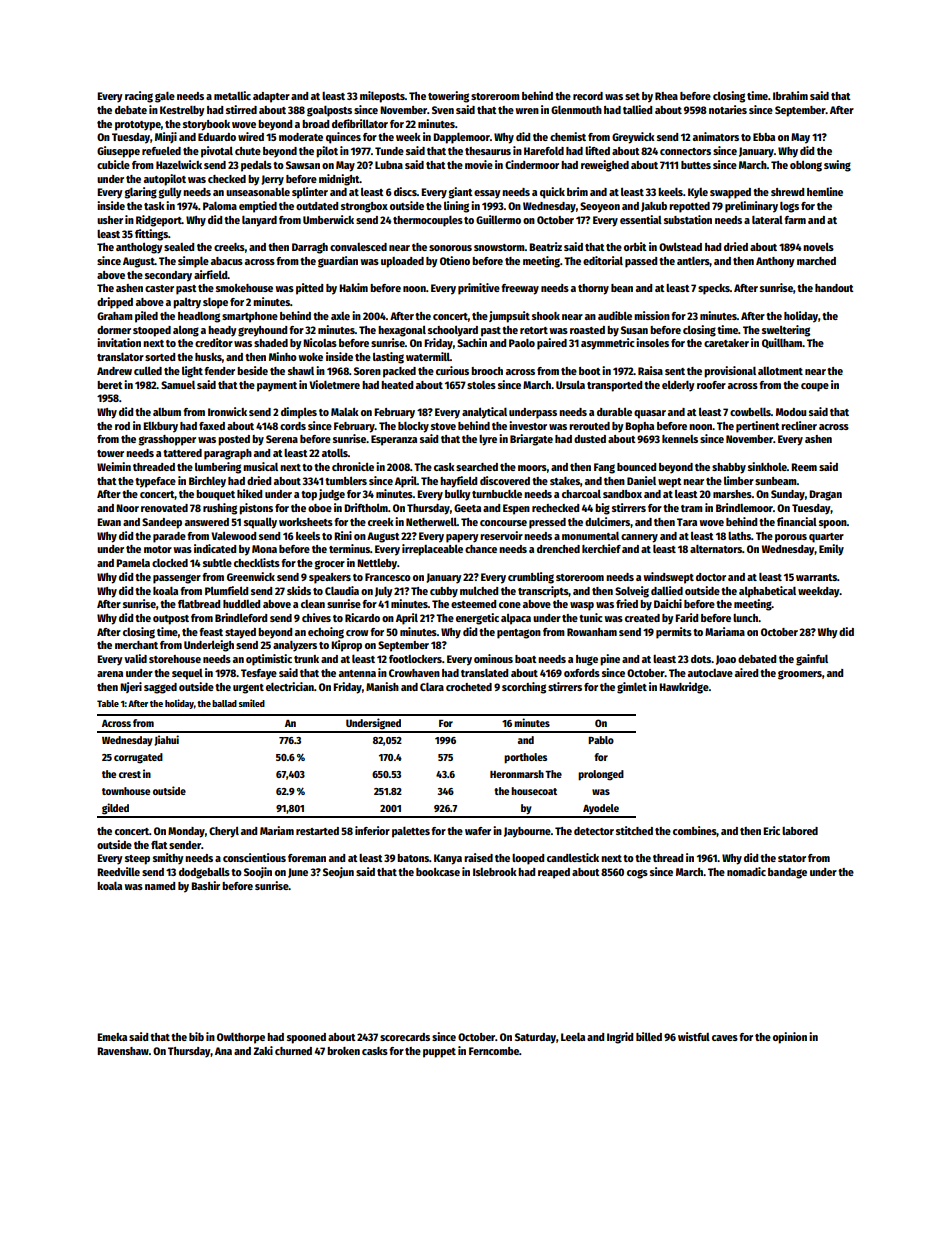 The width and height of the screenshot is (952, 1233). I want to click on Rhea, so click(666, 96).
